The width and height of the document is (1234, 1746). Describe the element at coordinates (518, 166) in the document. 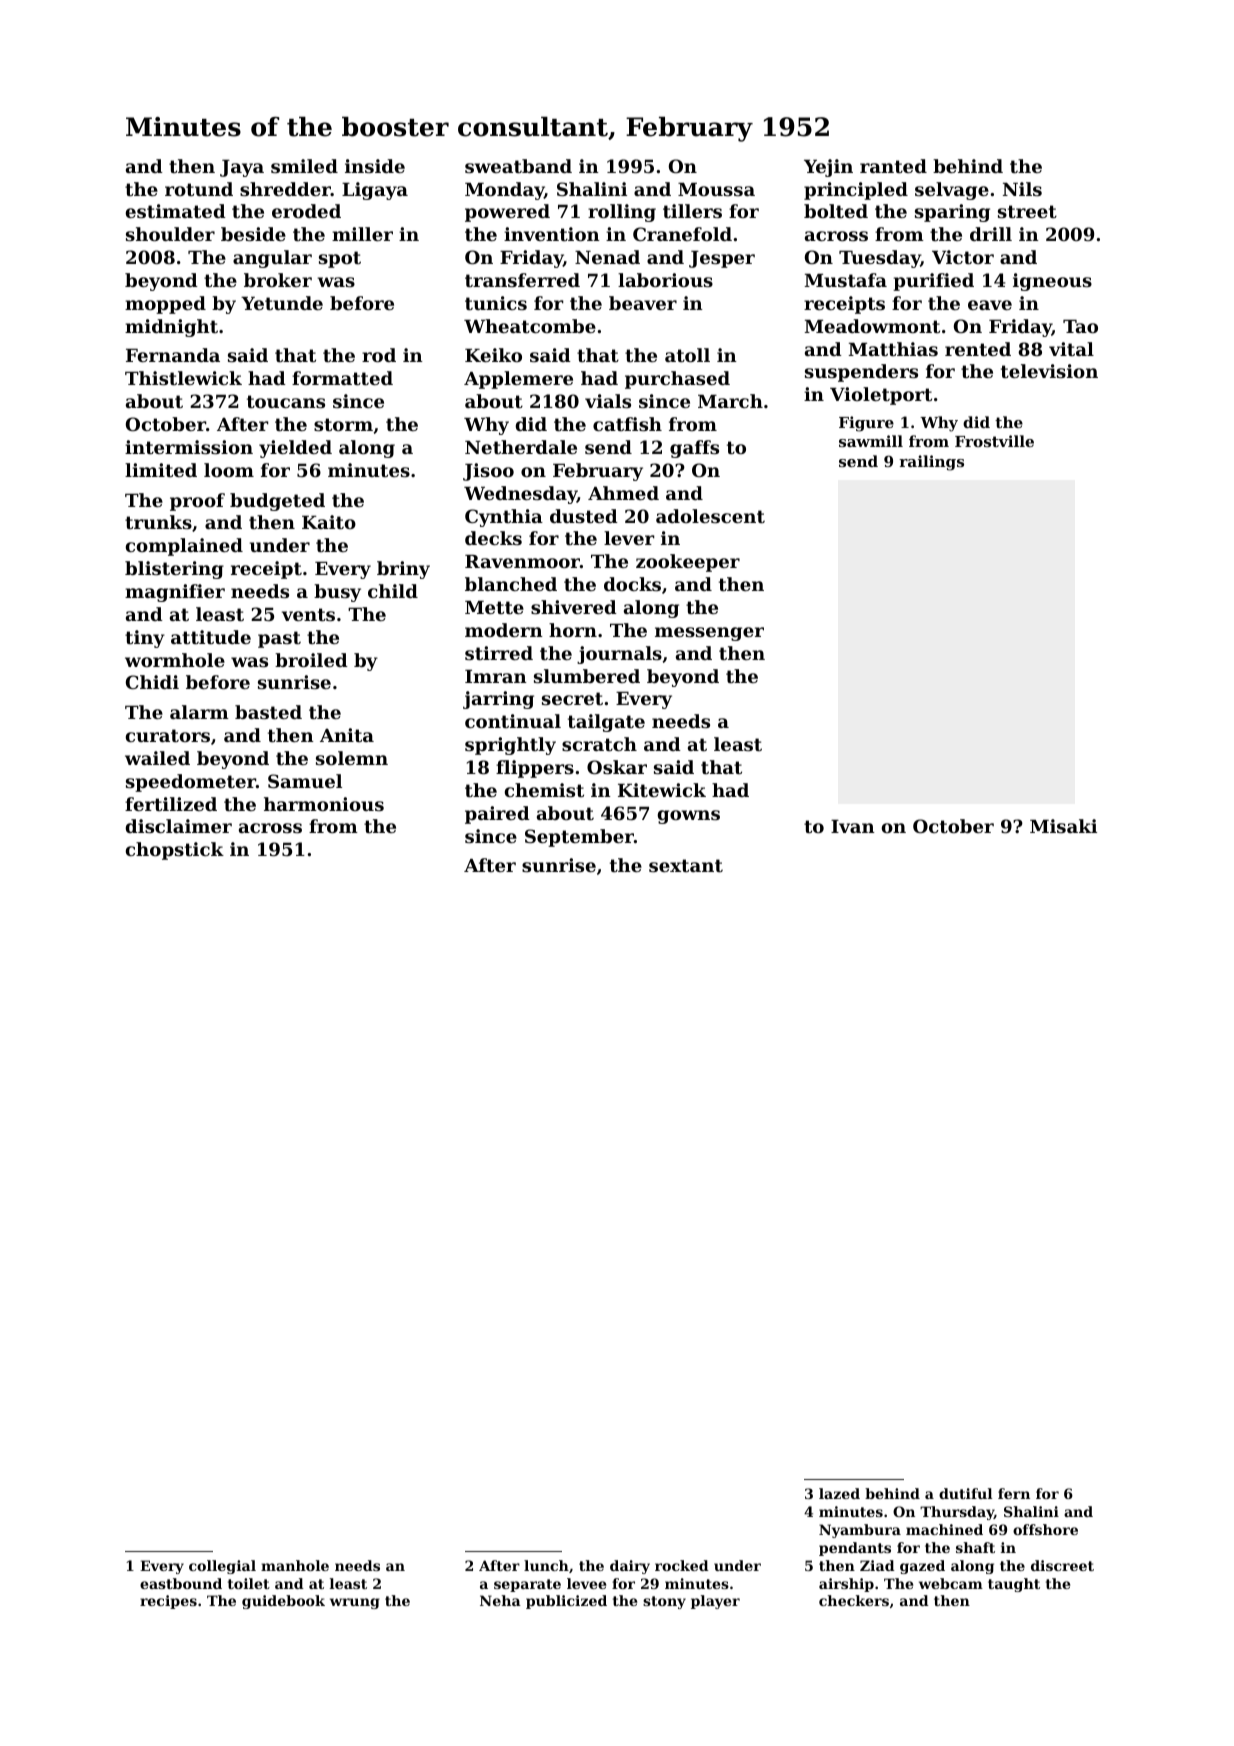

I see `sweatband` at that location.
